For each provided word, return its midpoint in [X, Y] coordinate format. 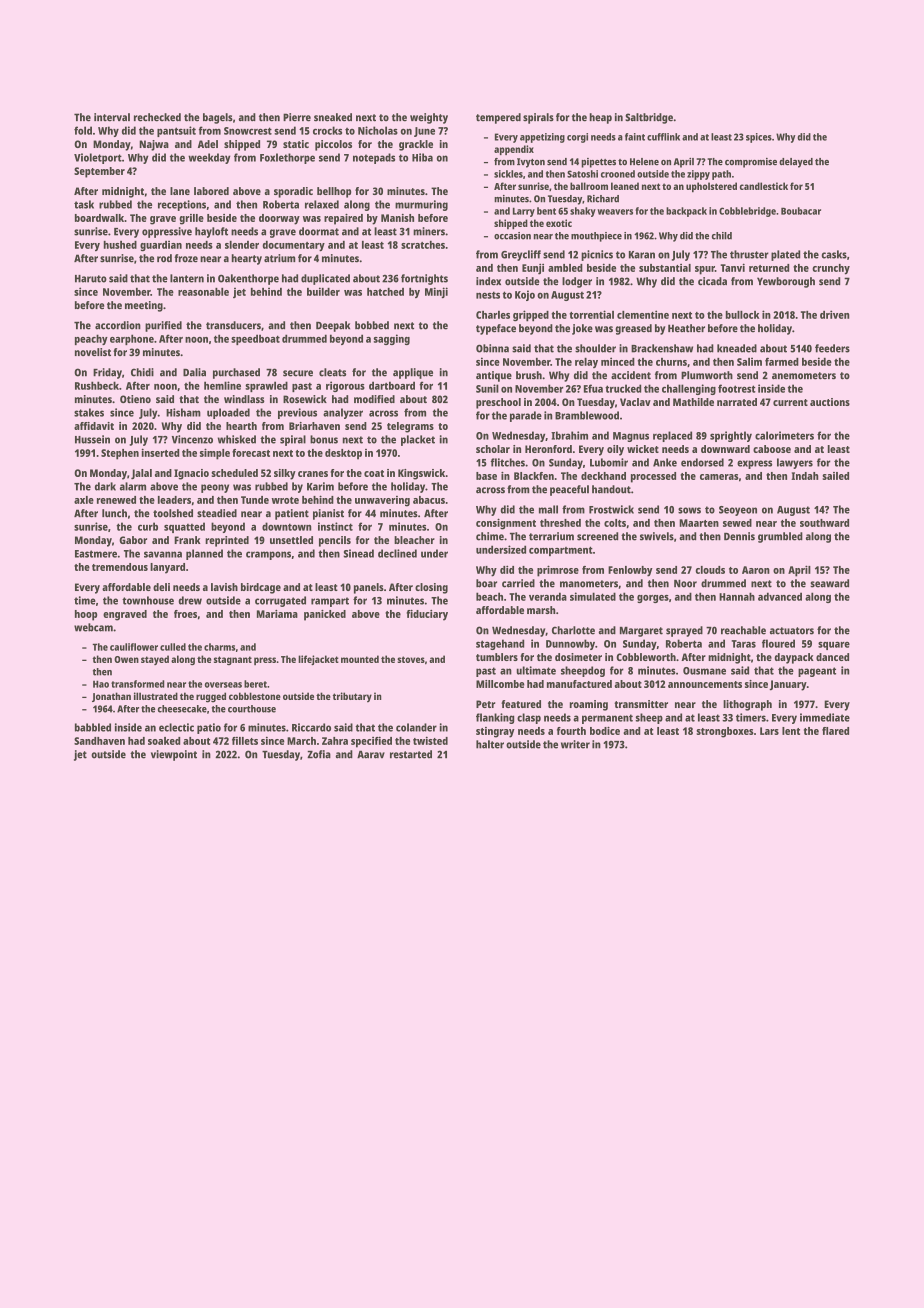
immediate [825, 717]
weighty [429, 118]
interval [112, 117]
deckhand [603, 476]
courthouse [252, 709]
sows [689, 510]
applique [413, 373]
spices [759, 138]
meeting [144, 306]
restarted [411, 754]
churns [671, 362]
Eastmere [96, 554]
